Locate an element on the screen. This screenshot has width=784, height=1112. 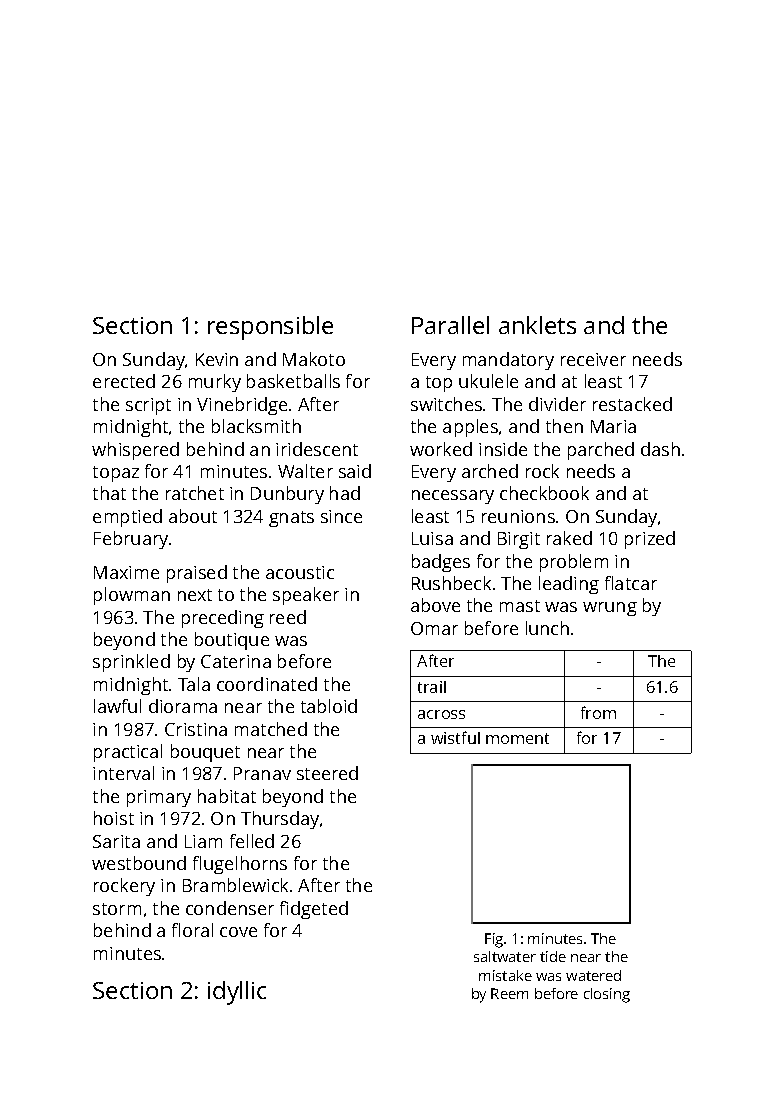
storm is located at coordinates (117, 909).
